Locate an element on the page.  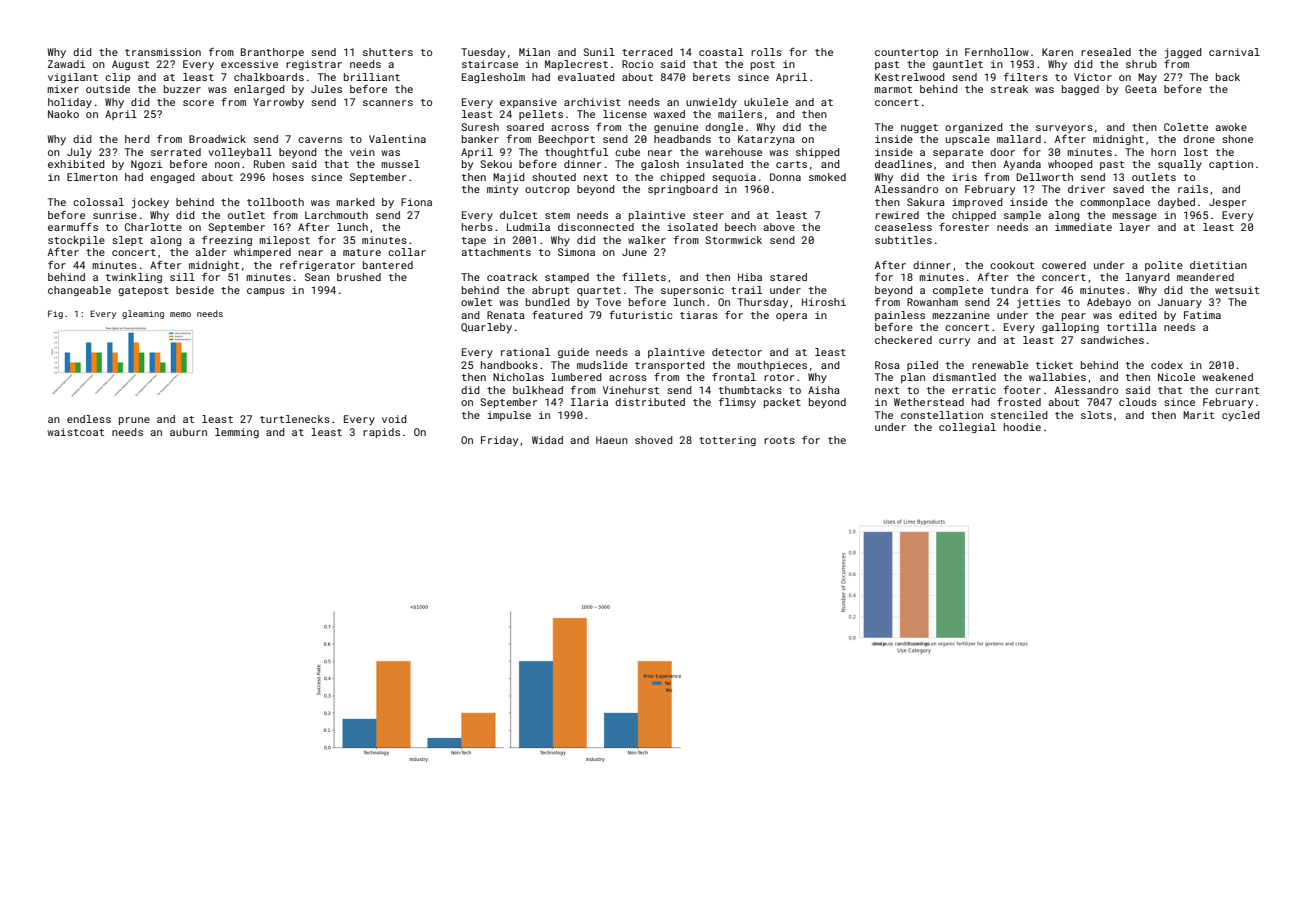
back is located at coordinates (1228, 77).
